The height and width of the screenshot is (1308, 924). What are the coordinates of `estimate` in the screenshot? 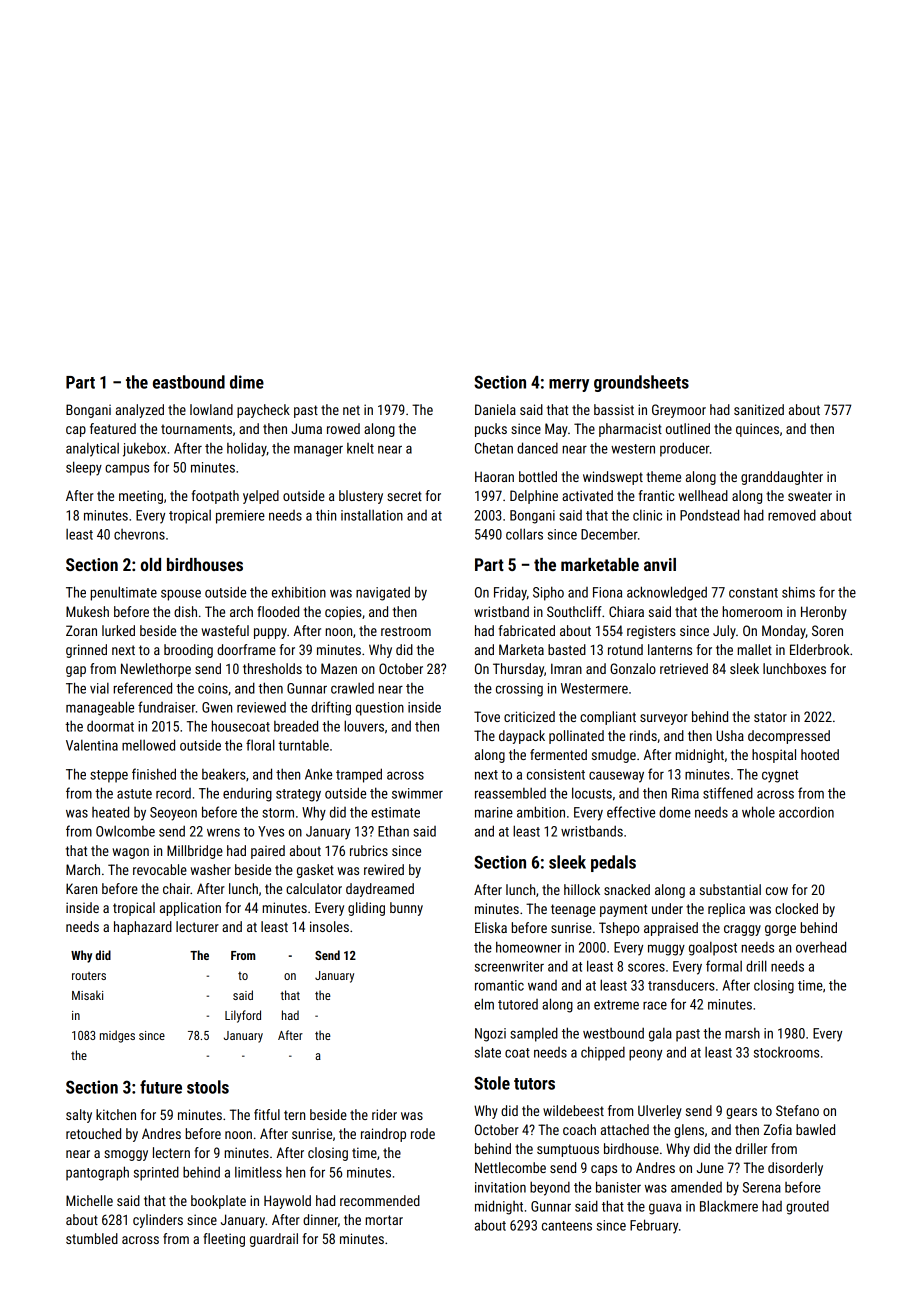 It's located at (395, 812).
